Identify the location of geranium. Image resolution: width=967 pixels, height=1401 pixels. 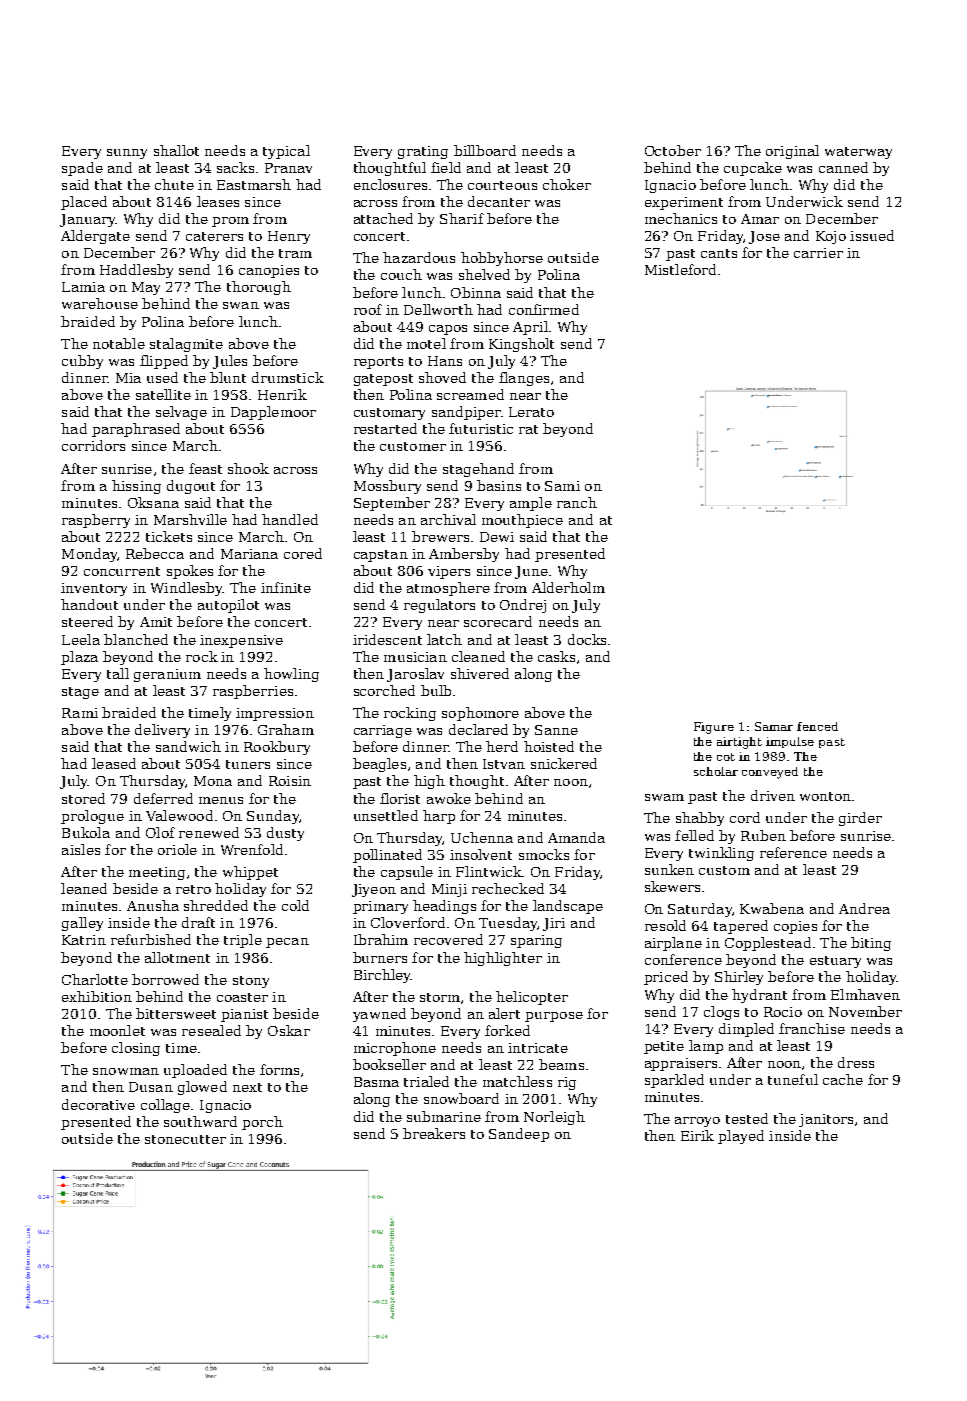
(167, 675).
